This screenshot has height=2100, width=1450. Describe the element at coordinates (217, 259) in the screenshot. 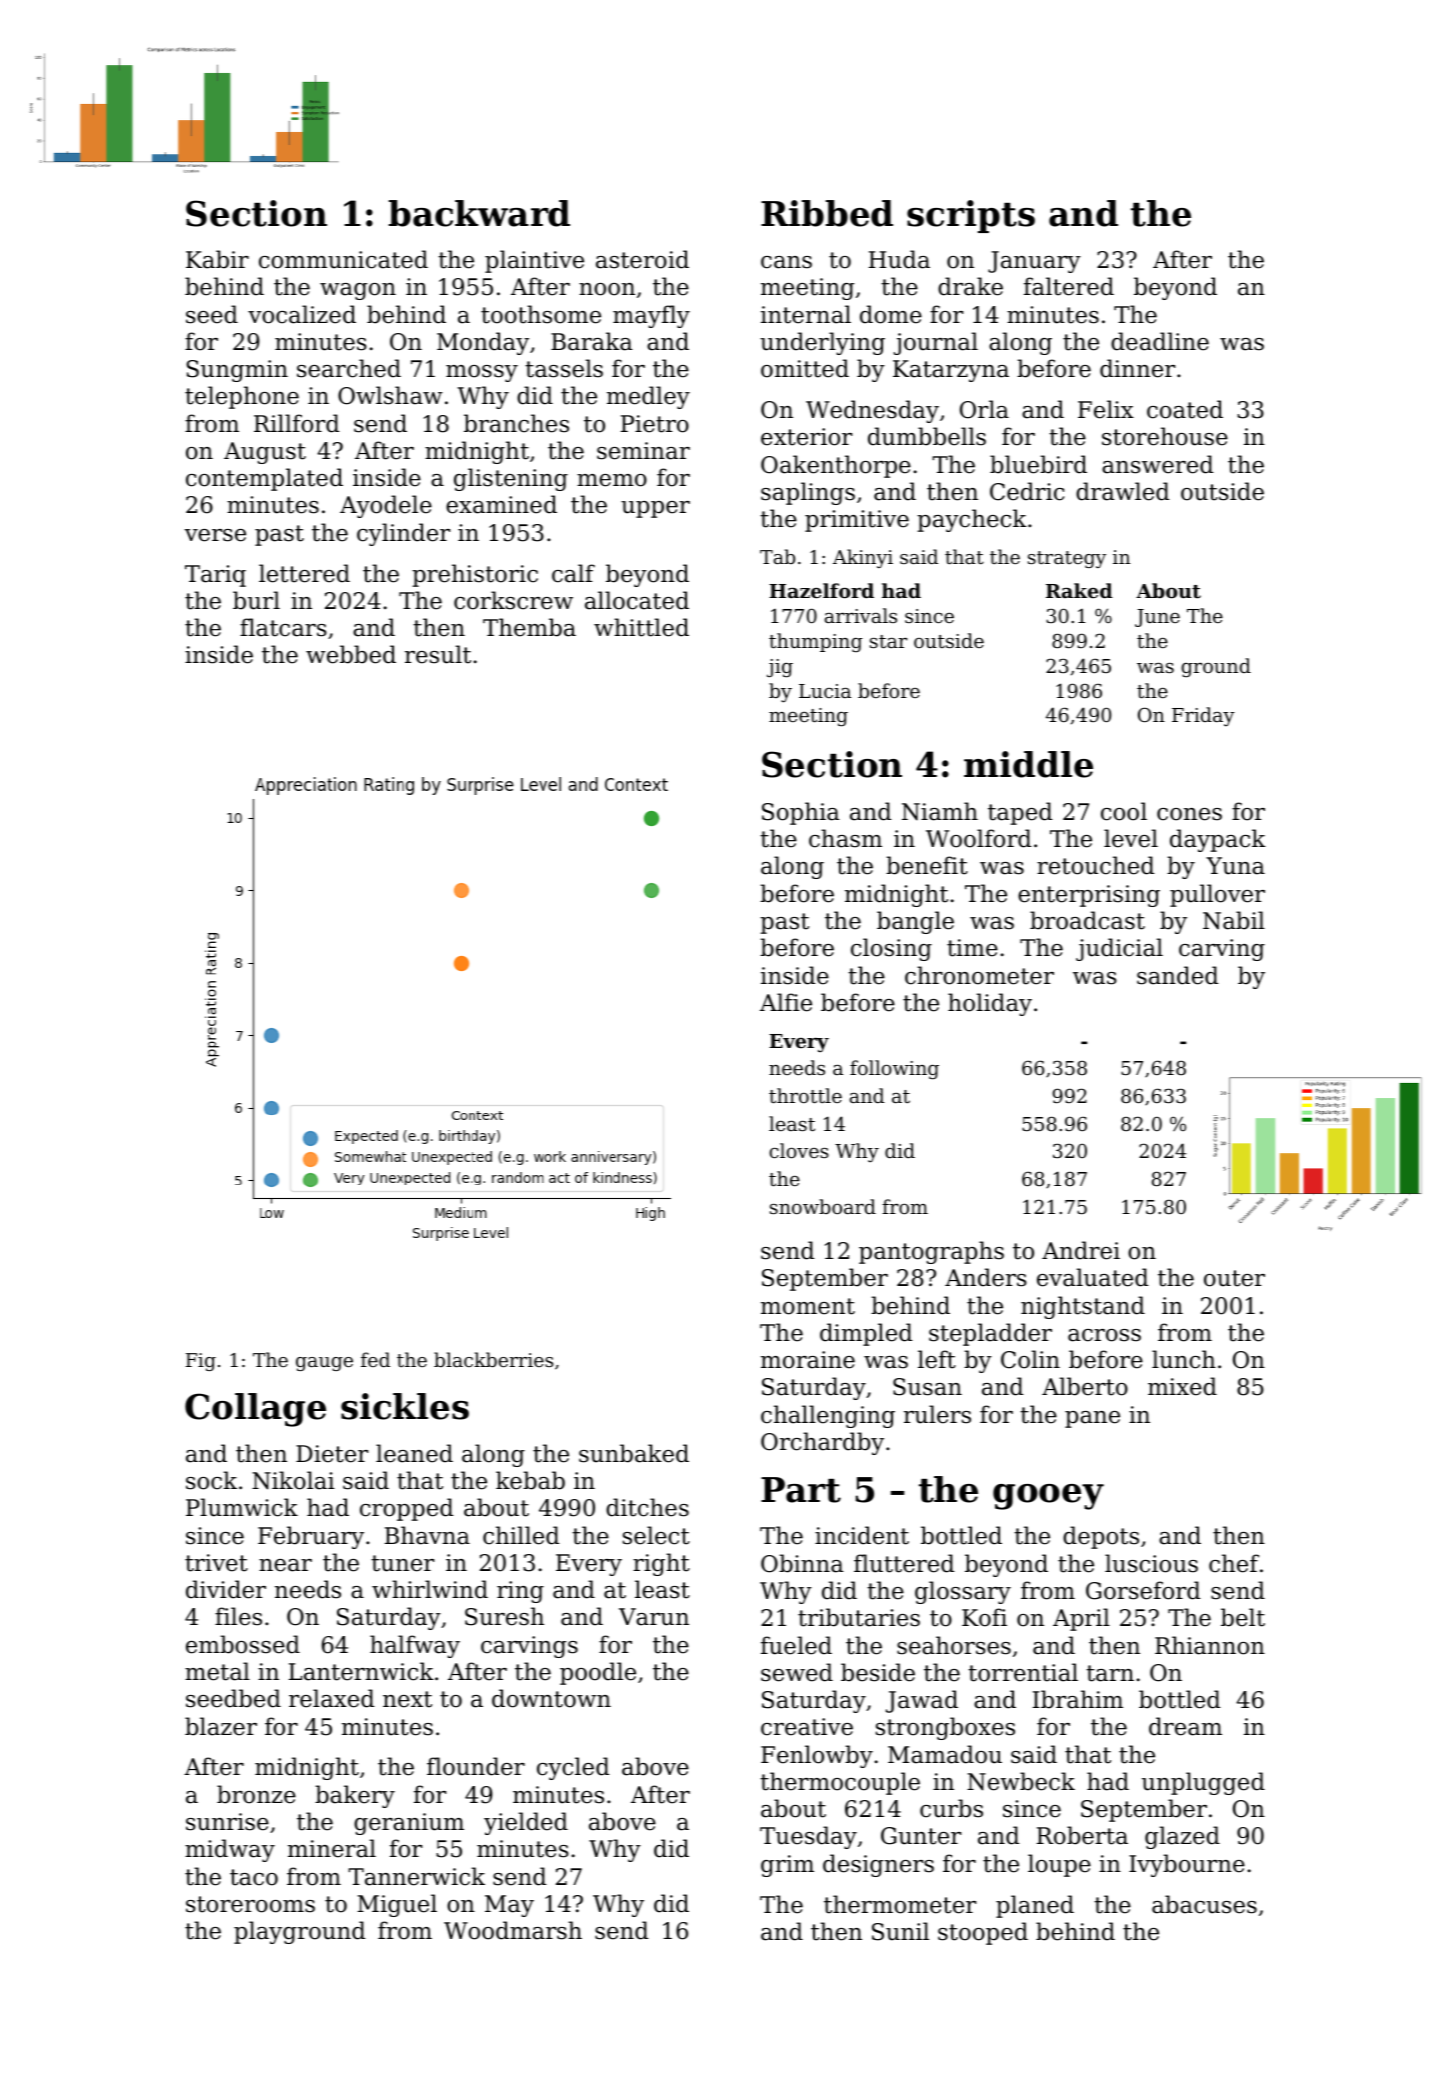

I see `Kabir` at that location.
